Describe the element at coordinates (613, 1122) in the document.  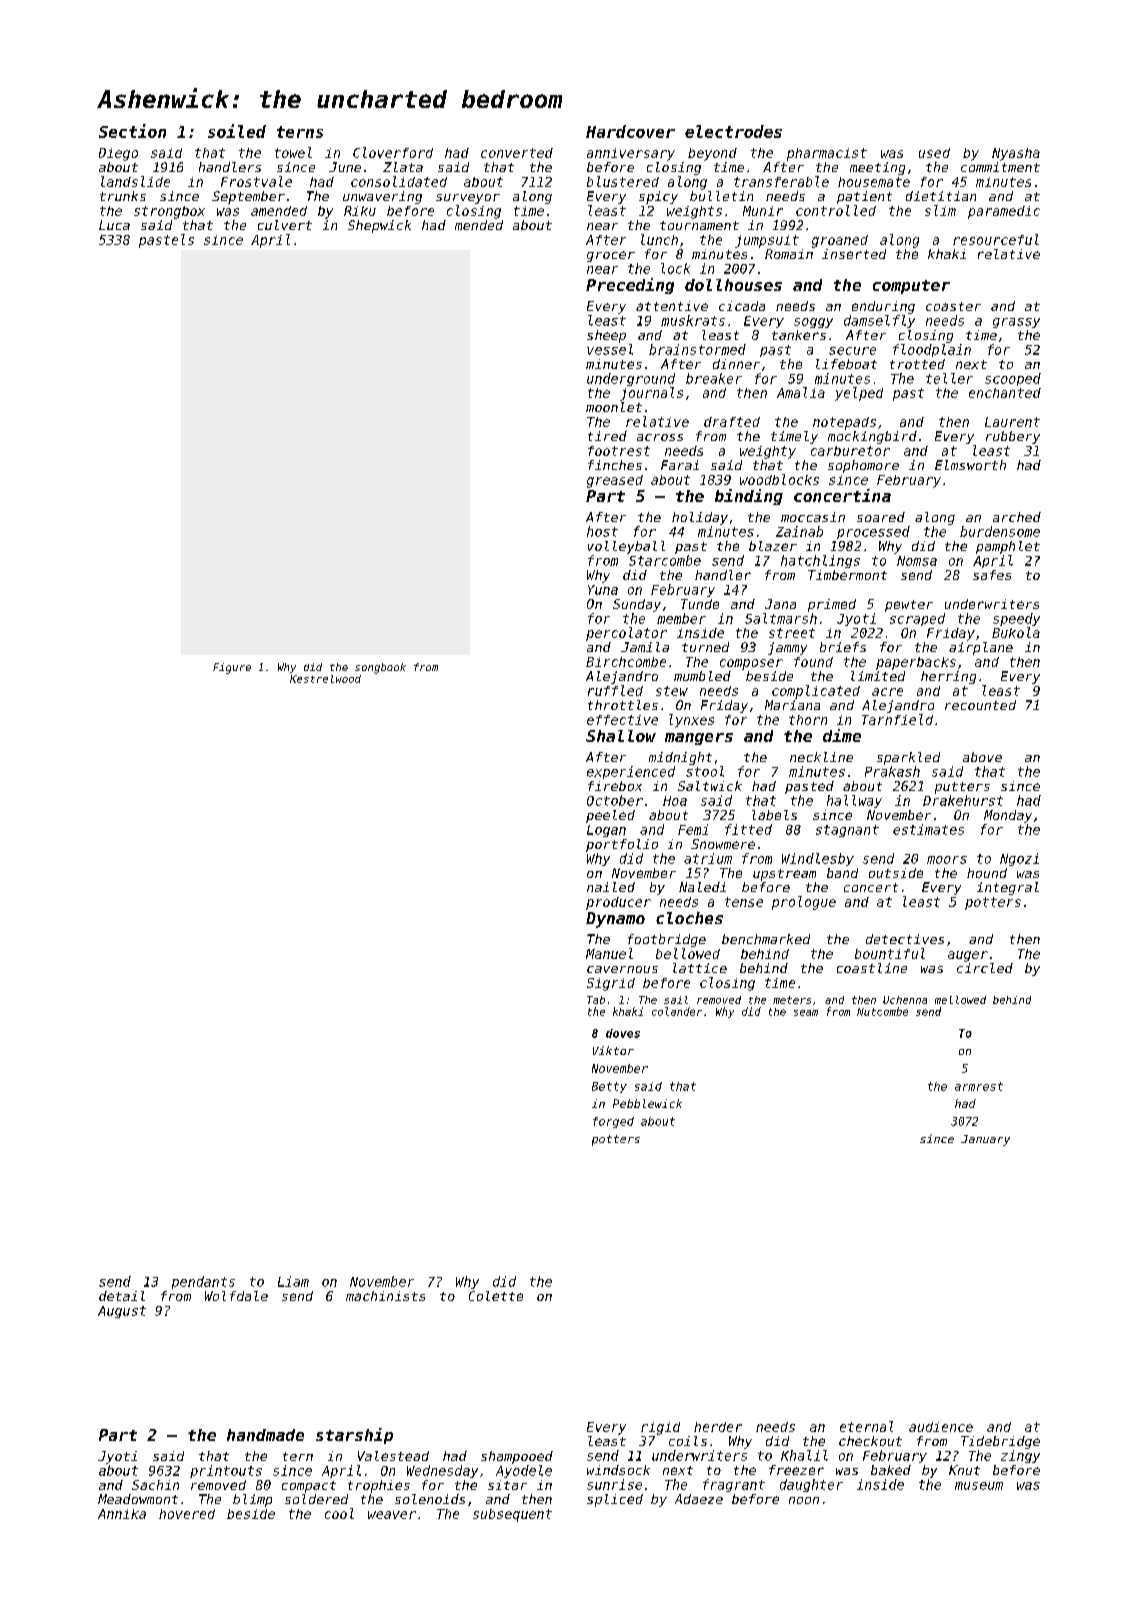
I see `forged` at that location.
